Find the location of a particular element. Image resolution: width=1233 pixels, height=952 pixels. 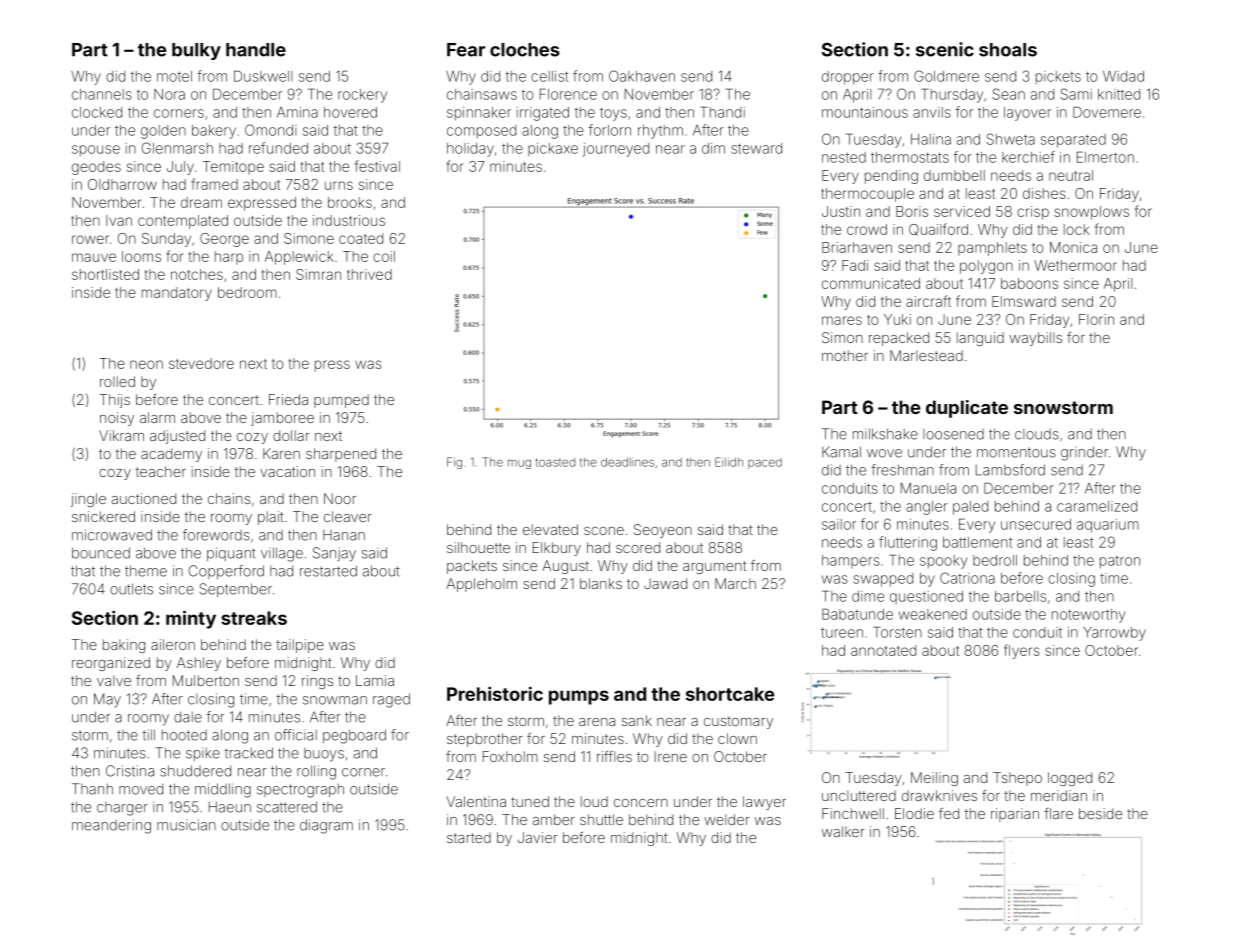

Elmerton is located at coordinates (1105, 157).
